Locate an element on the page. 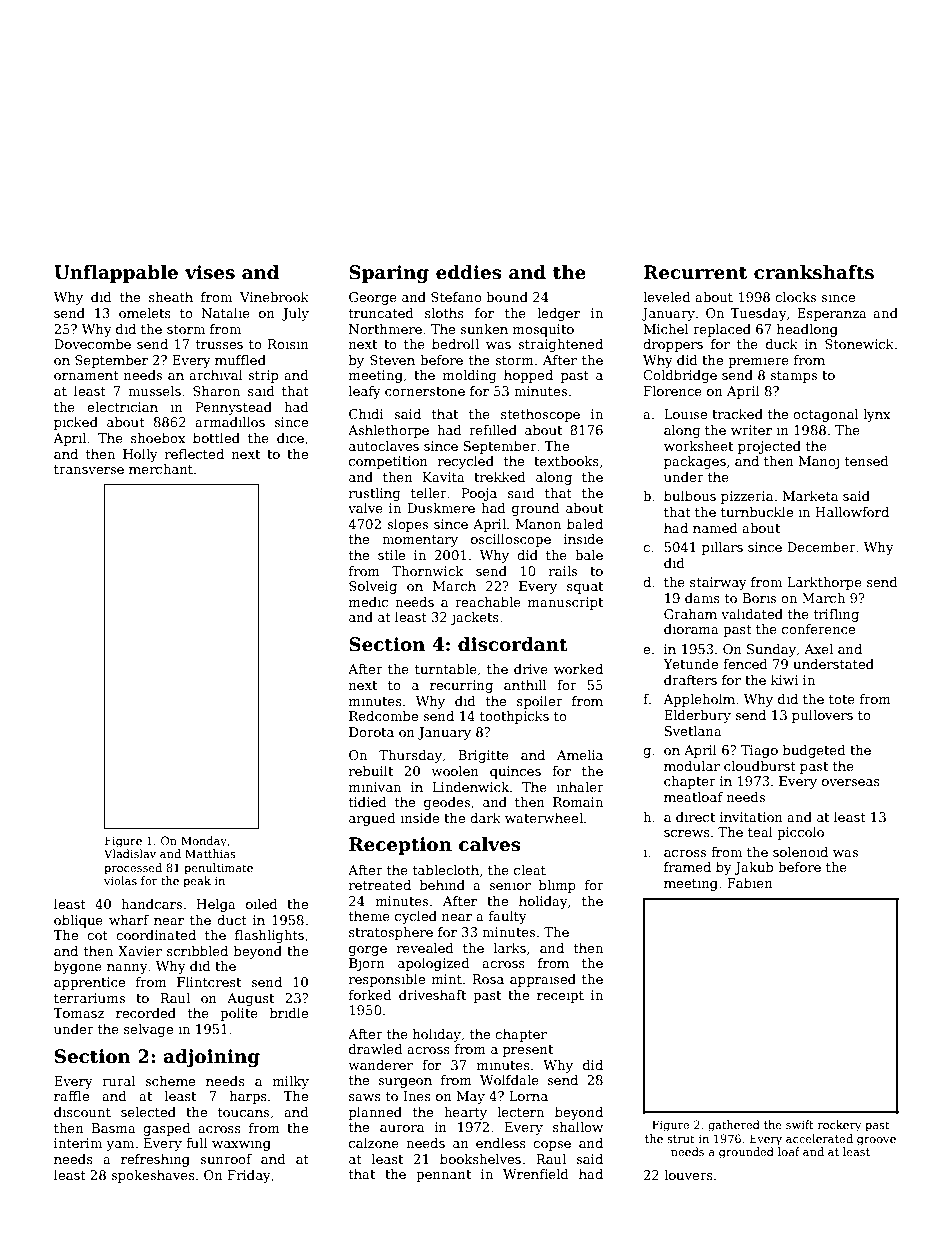 The width and height of the image is (952, 1233). droppers is located at coordinates (673, 345).
